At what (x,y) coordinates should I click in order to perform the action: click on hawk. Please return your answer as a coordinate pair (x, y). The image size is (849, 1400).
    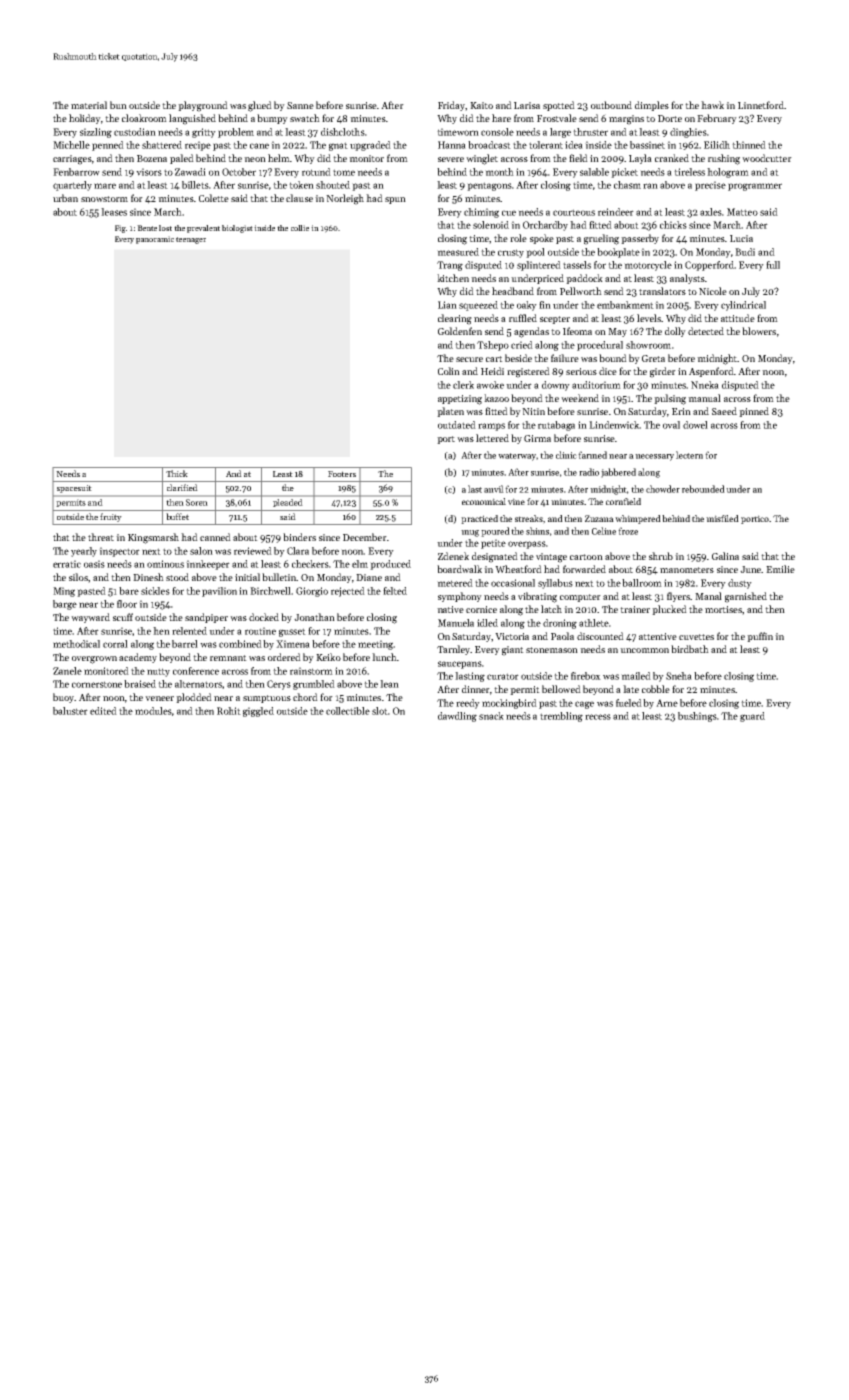
    Looking at the image, I should click on (712, 105).
